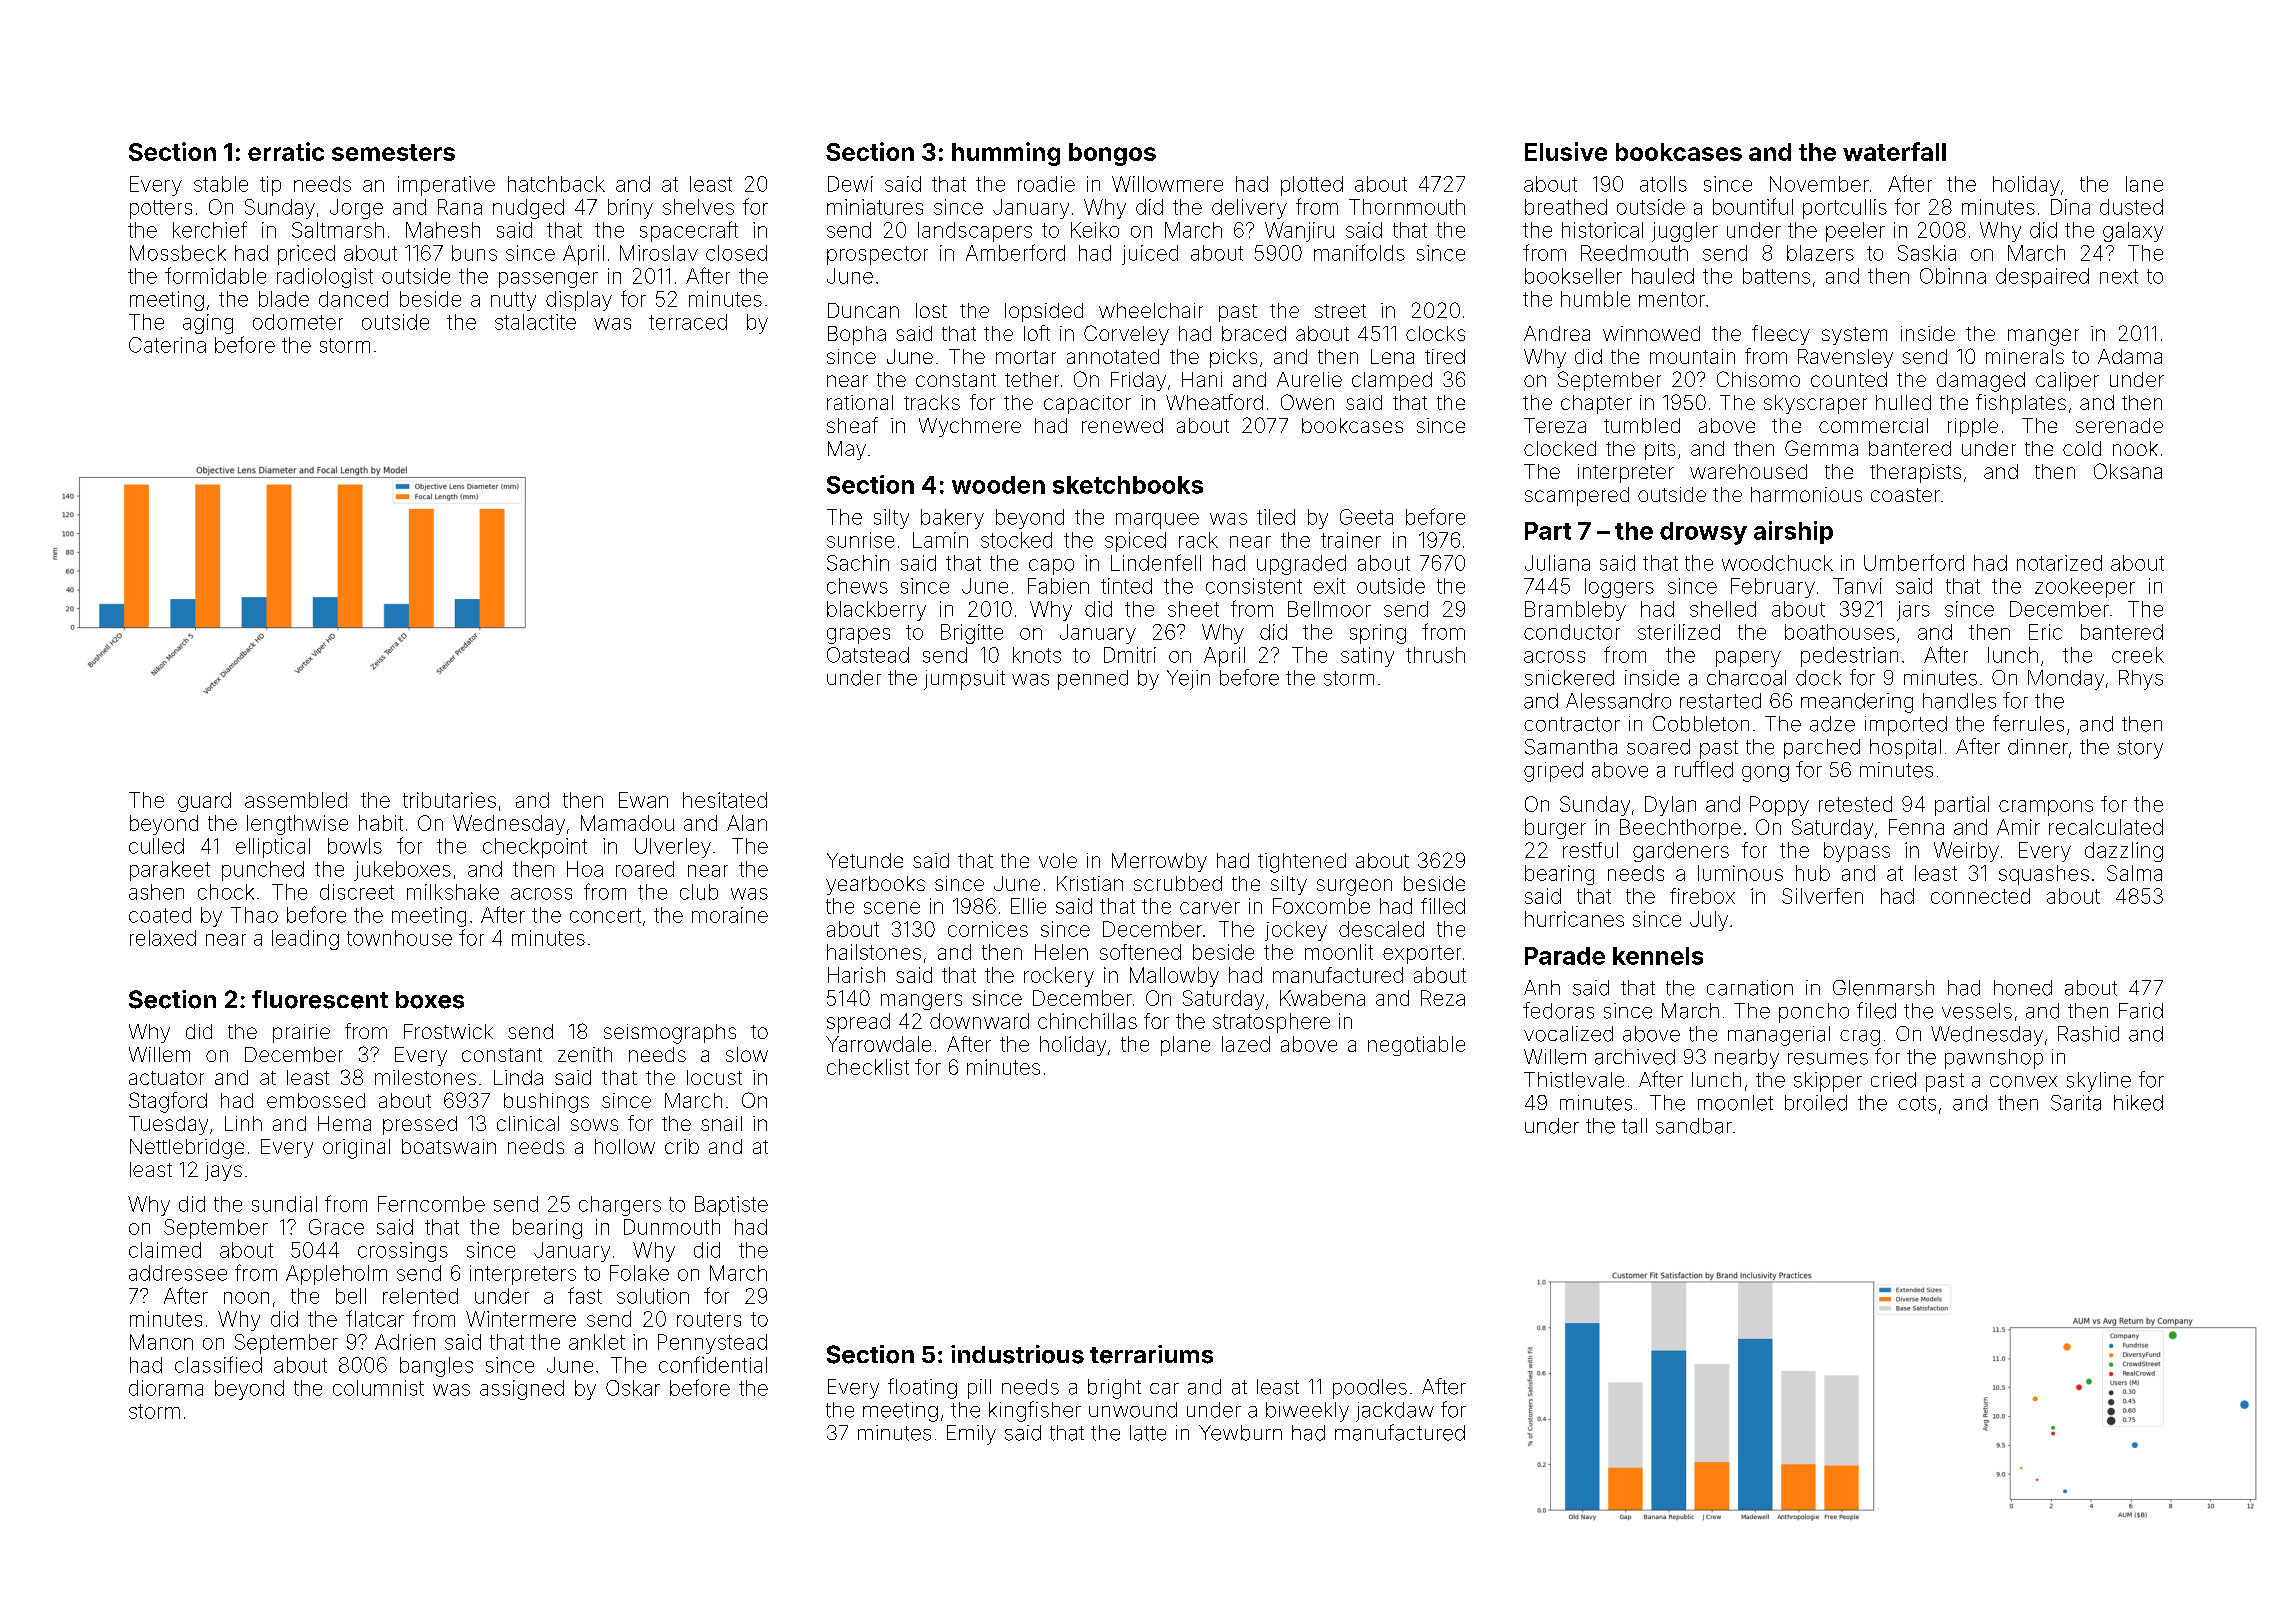 The image size is (2292, 1620). What do you see at coordinates (204, 802) in the screenshot?
I see `guard` at bounding box center [204, 802].
